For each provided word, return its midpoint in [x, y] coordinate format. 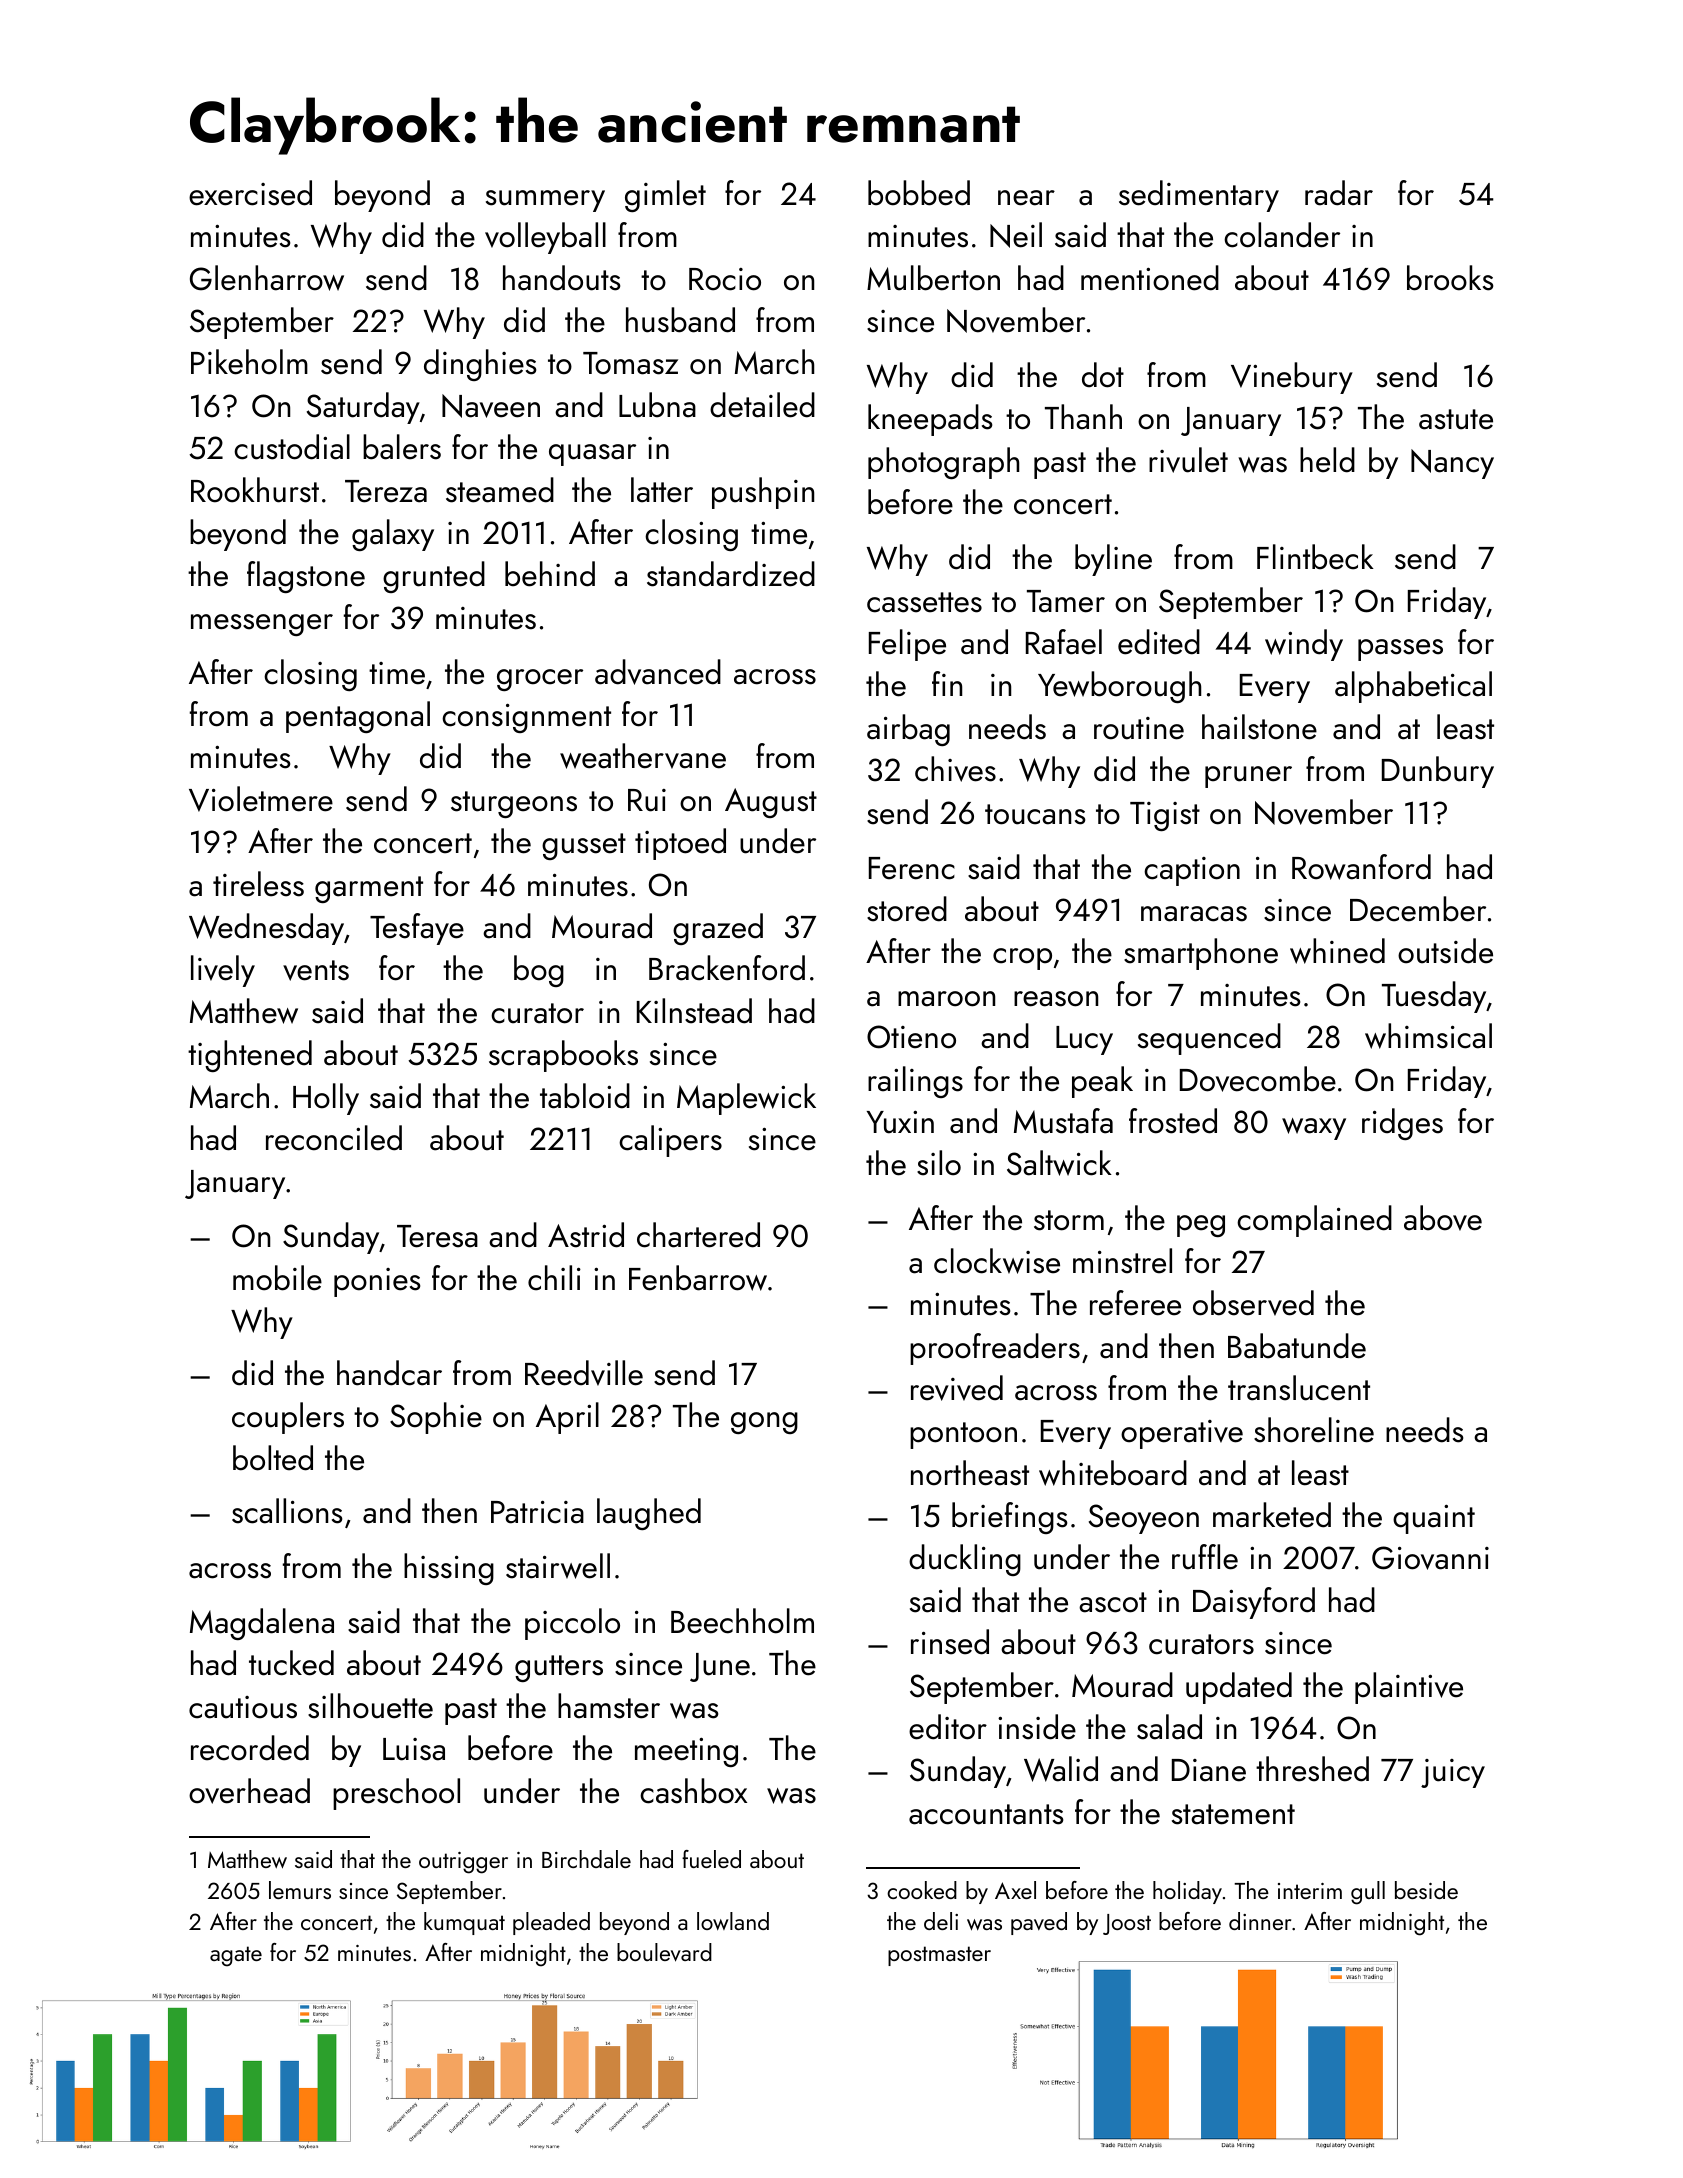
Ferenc [912, 868]
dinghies [480, 365]
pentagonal [358, 717]
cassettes [924, 602]
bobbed [919, 193]
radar [1339, 193]
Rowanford [1361, 867]
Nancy [1452, 464]
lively [223, 971]
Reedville [584, 1373]
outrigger [463, 1863]
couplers [288, 1418]
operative [1182, 1434]
